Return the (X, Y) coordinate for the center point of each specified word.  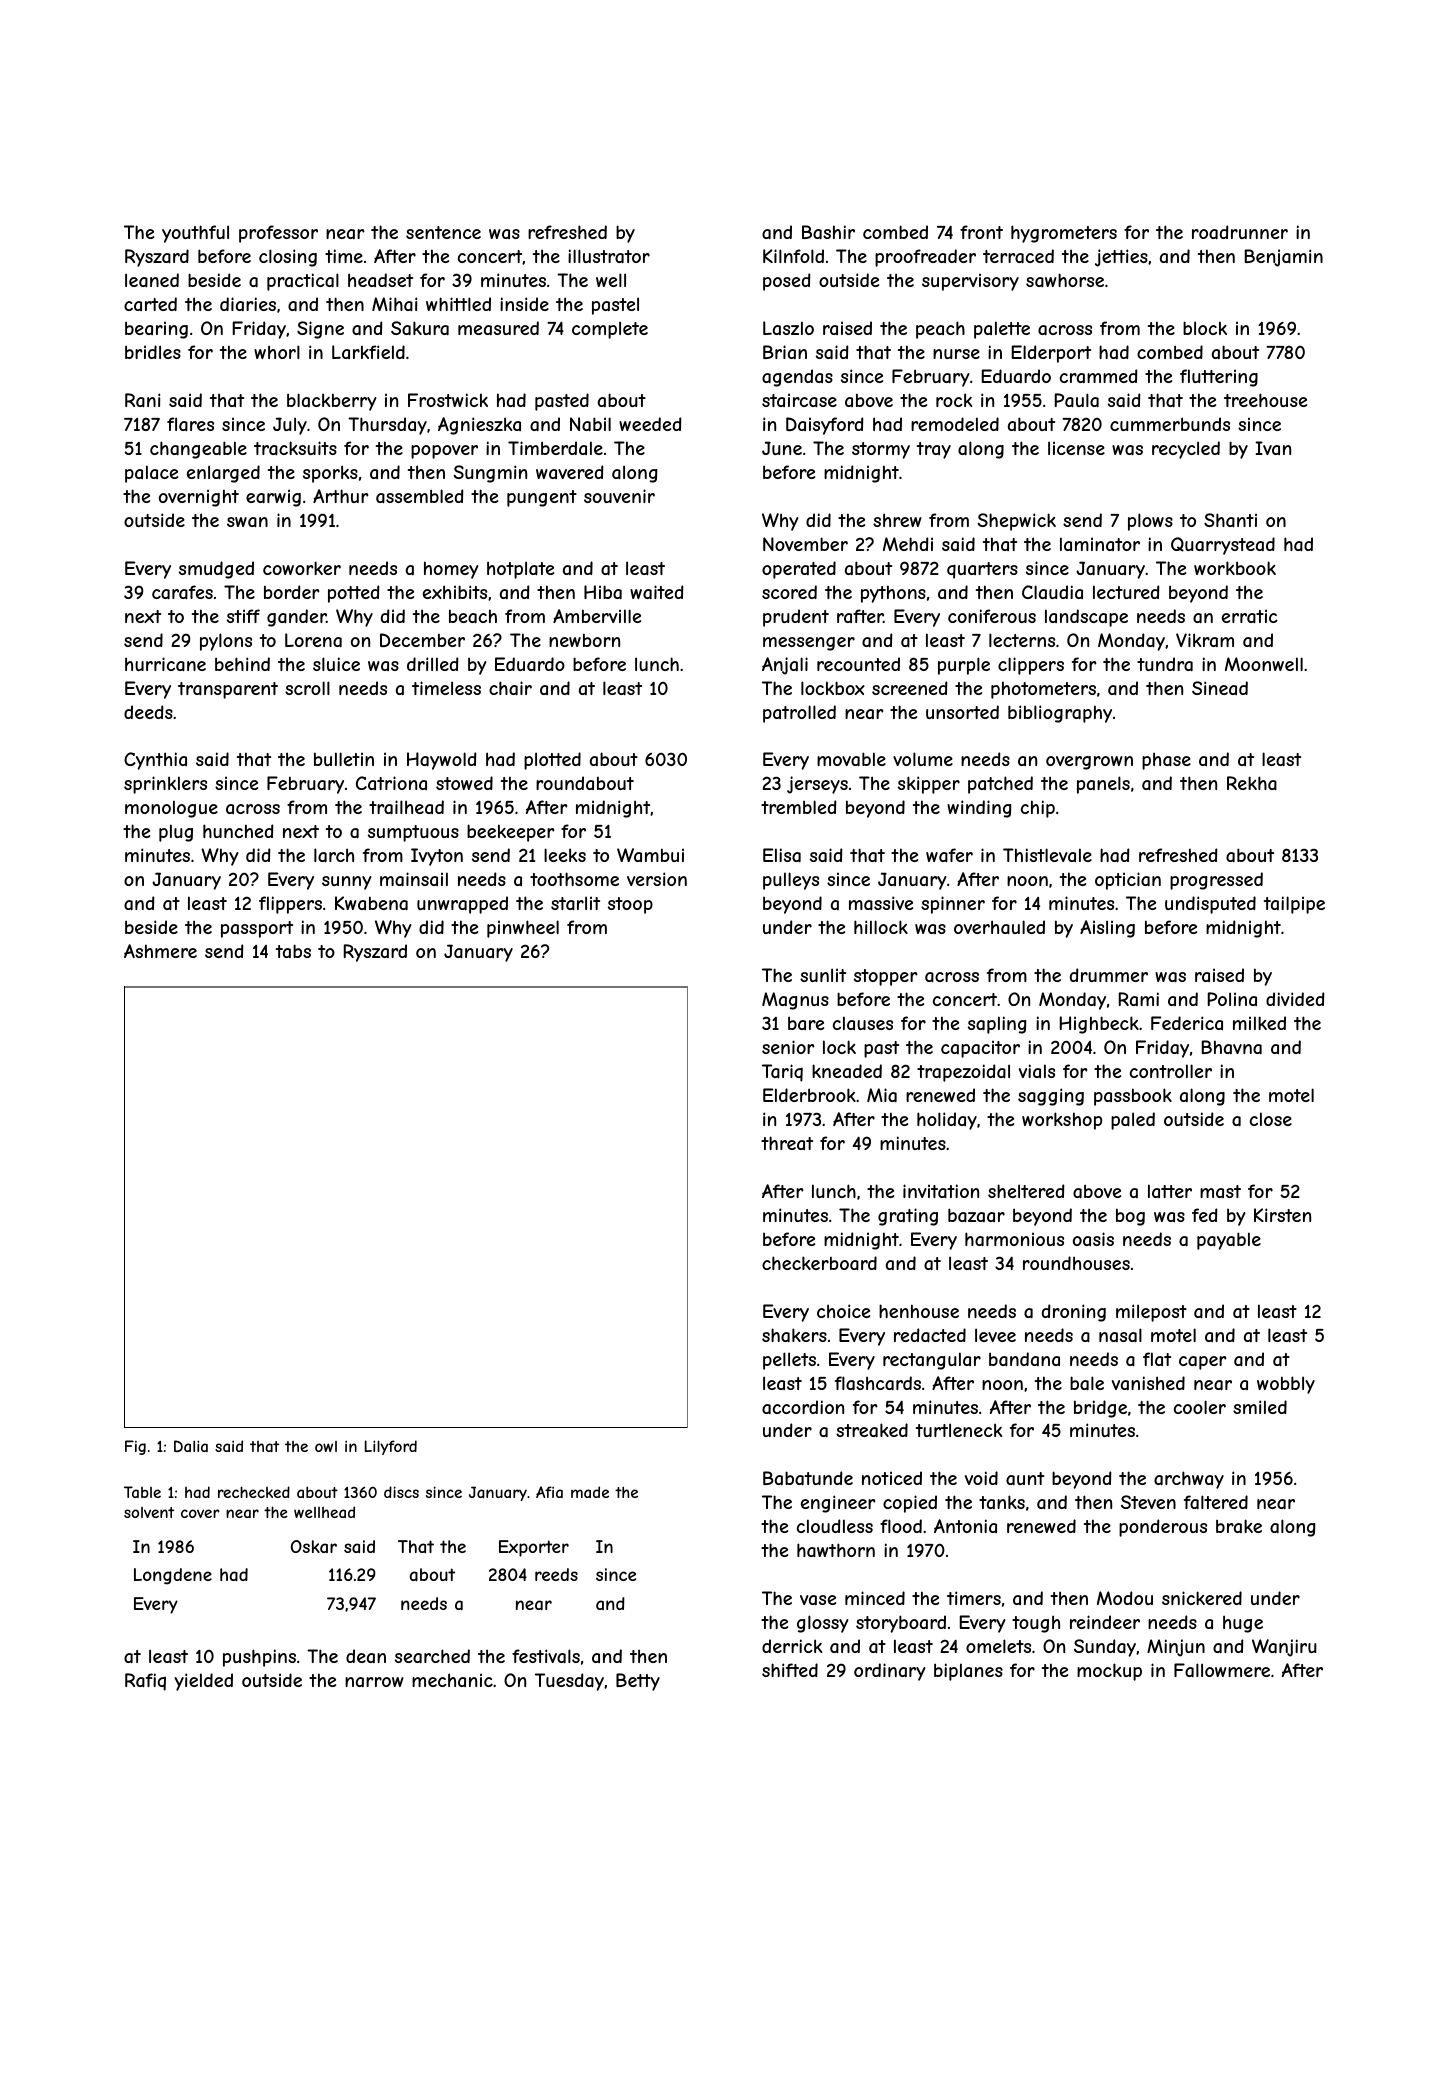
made (590, 1492)
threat (787, 1143)
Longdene (173, 1576)
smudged (216, 570)
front (981, 232)
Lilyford (391, 1447)
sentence (443, 232)
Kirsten (1282, 1215)
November (805, 544)
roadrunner (1240, 232)
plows (1150, 522)
